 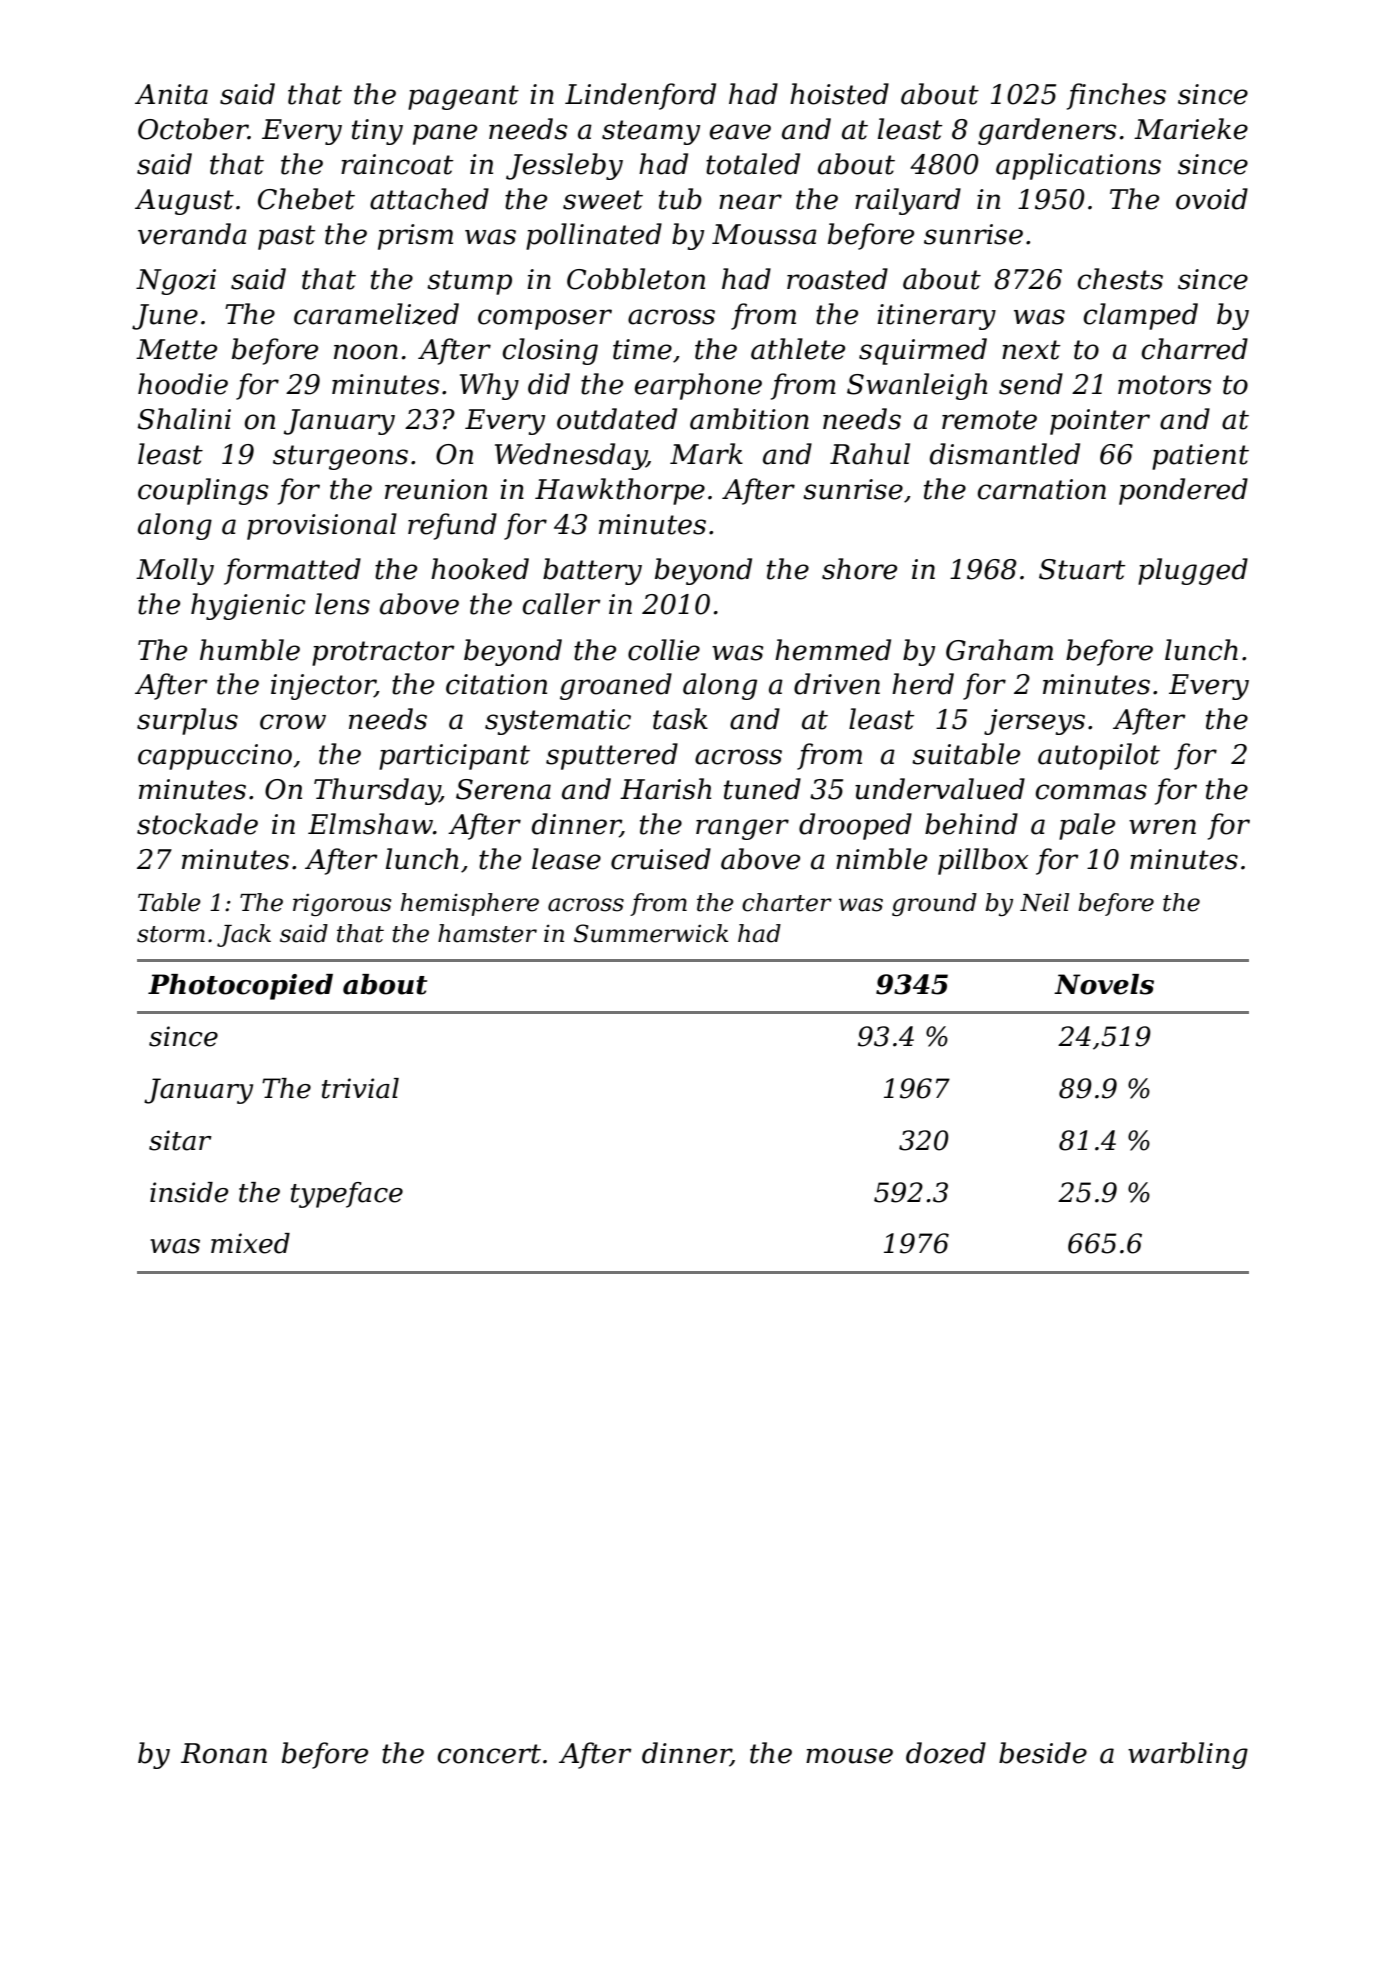 What do you see at coordinates (1099, 756) in the screenshot?
I see `autopilot` at bounding box center [1099, 756].
